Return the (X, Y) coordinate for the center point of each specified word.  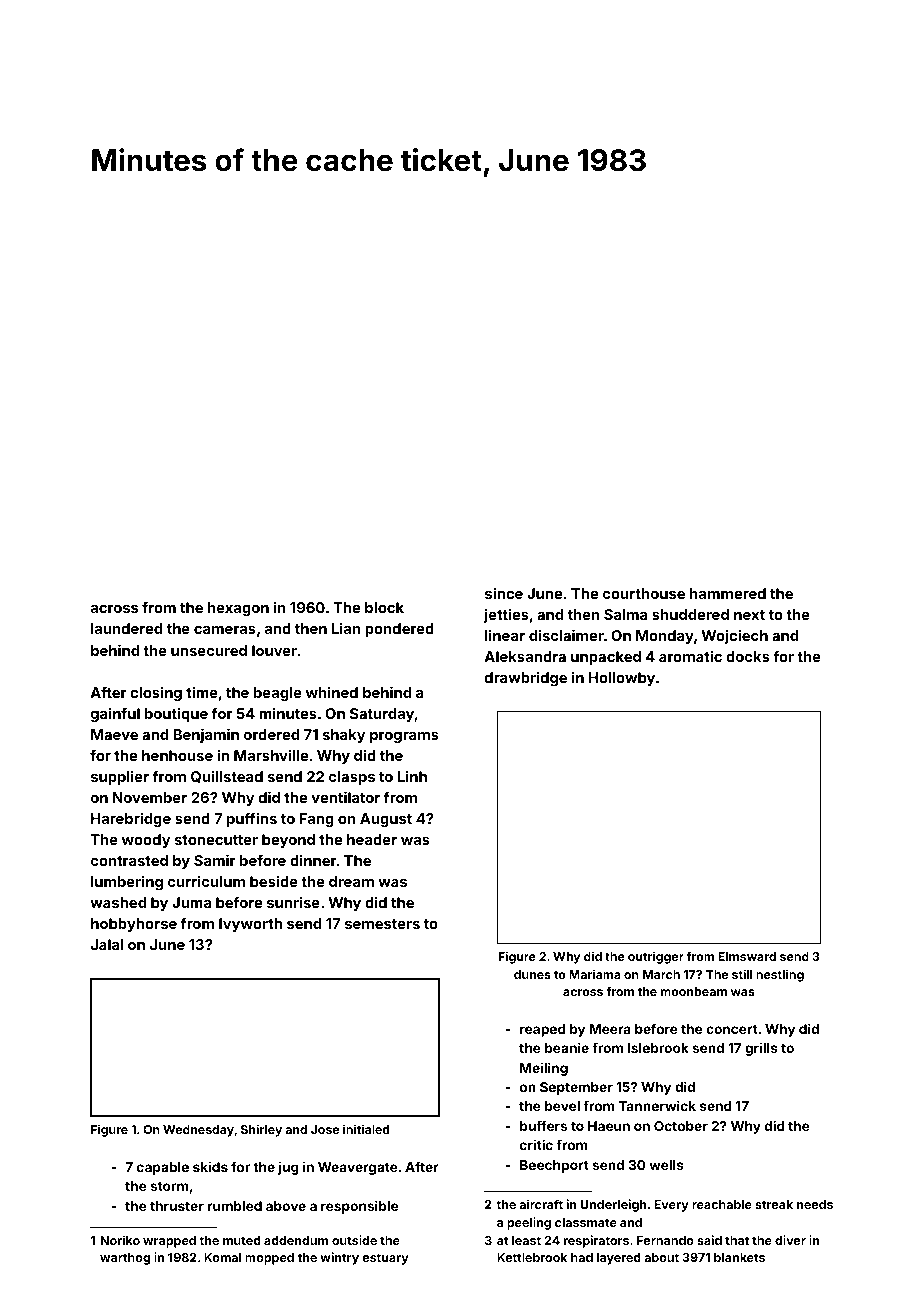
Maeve (114, 734)
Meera (610, 1029)
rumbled (235, 1206)
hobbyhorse (134, 925)
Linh (412, 776)
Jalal (107, 944)
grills (761, 1049)
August (386, 820)
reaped (543, 1030)
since (504, 593)
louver (274, 650)
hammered (728, 593)
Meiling (544, 1069)
